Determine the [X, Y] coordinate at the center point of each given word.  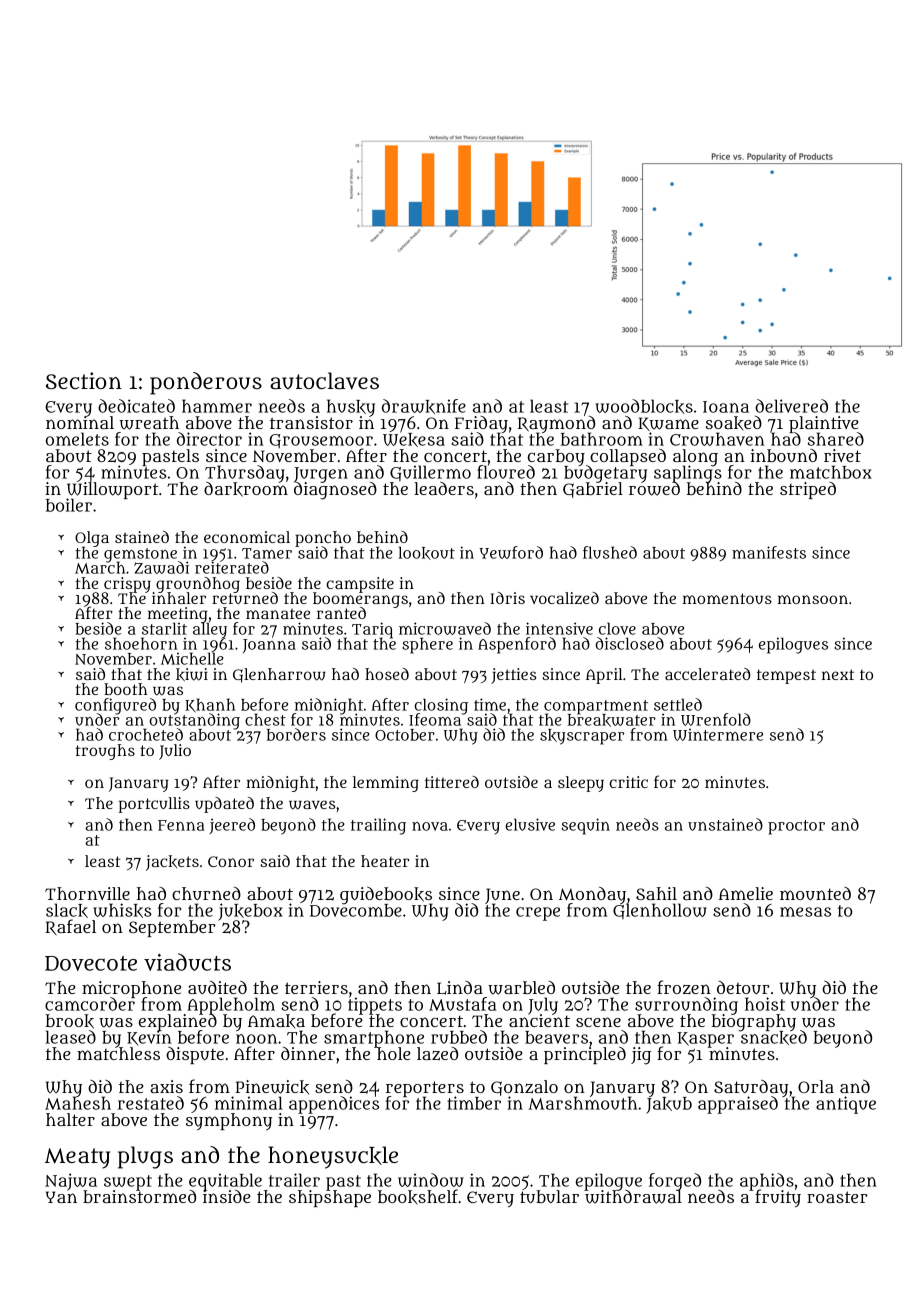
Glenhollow [660, 911]
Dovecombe [356, 910]
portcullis [154, 805]
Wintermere [718, 735]
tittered [452, 782]
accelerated [707, 674]
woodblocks [644, 406]
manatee [278, 613]
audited [217, 987]
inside [227, 1197]
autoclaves [324, 381]
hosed [387, 674]
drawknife [424, 406]
